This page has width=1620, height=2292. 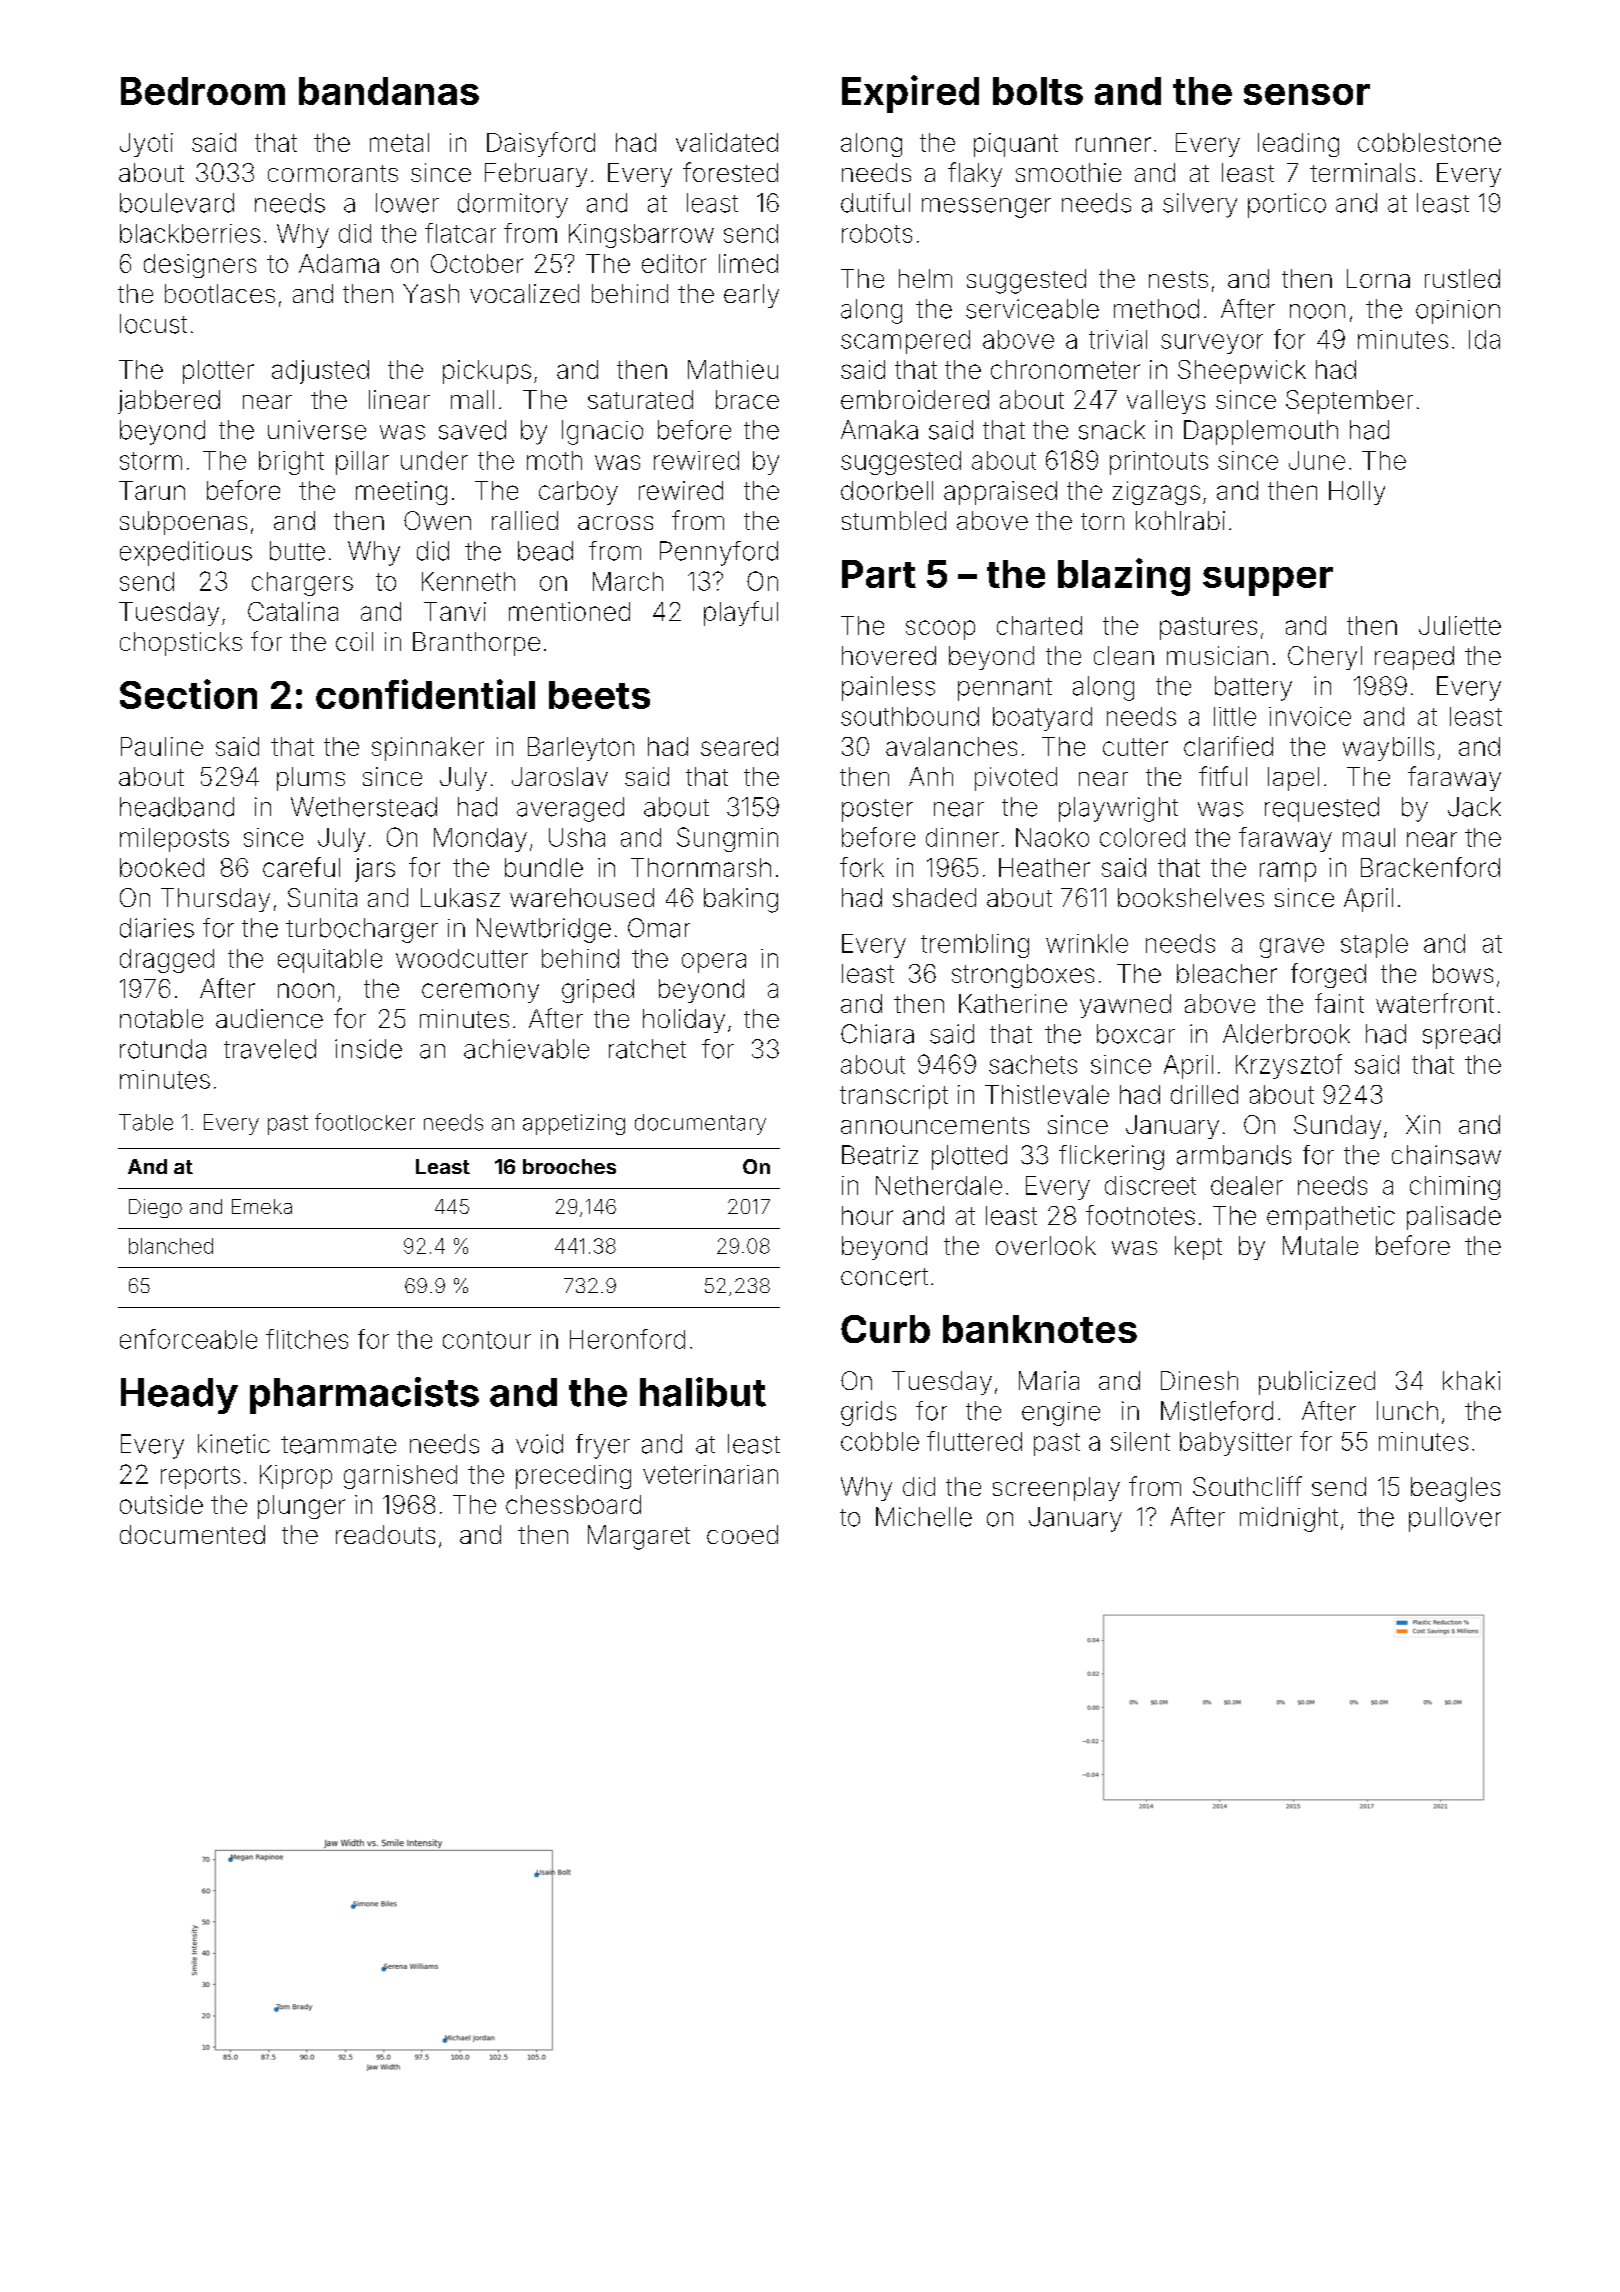 What do you see at coordinates (1325, 658) in the page?
I see `Cheryl` at bounding box center [1325, 658].
